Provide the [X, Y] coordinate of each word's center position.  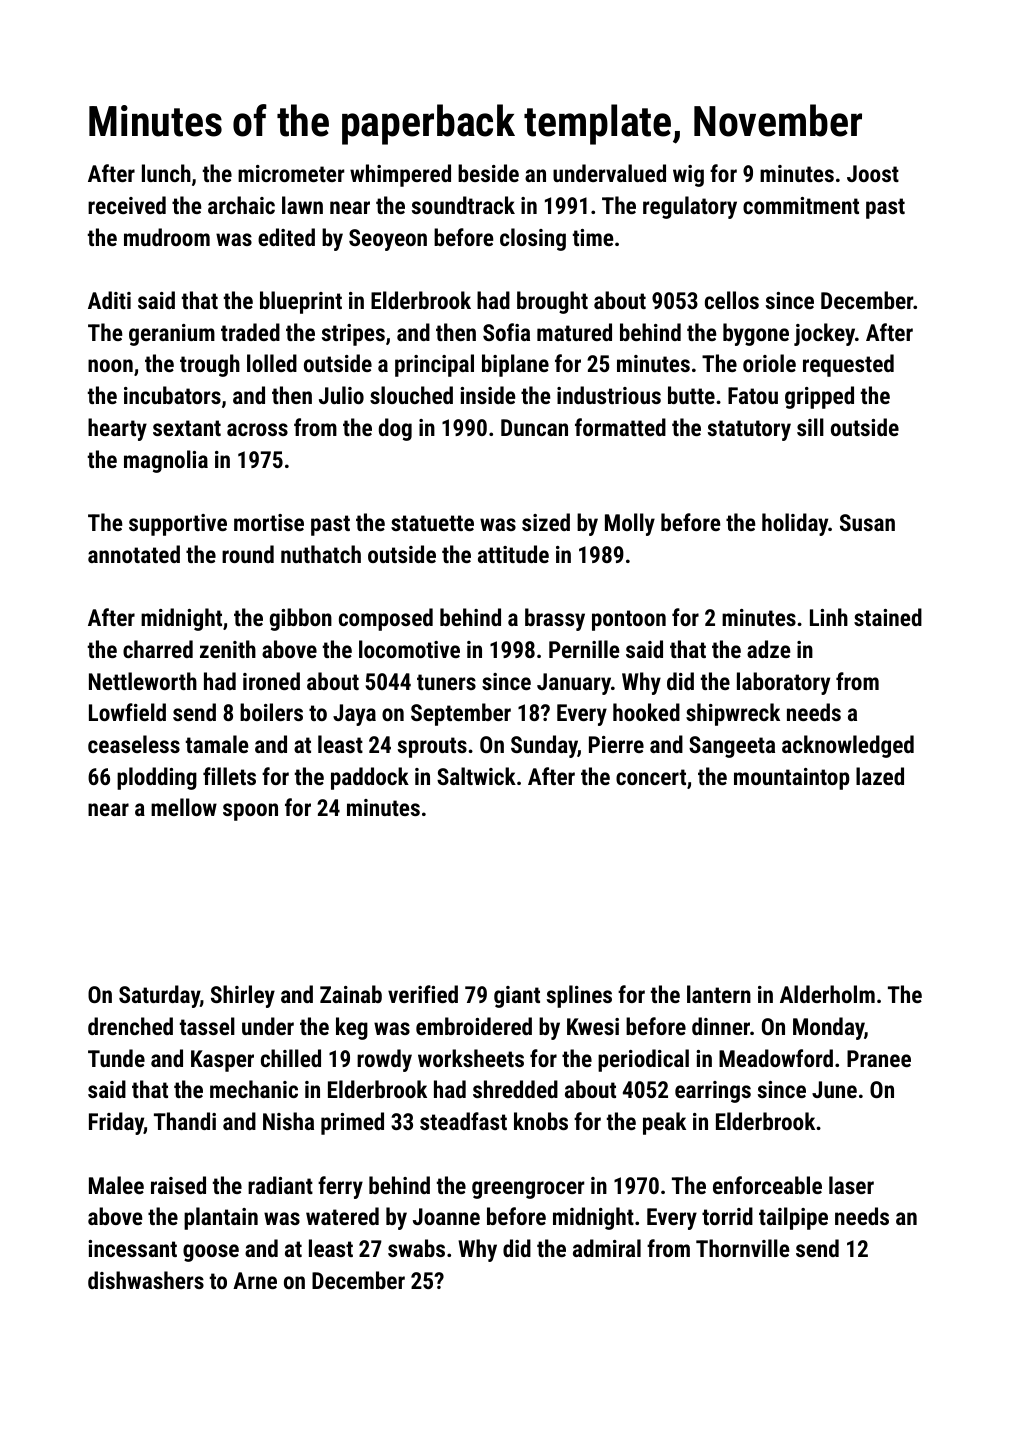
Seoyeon [388, 240]
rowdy [384, 1060]
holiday [795, 524]
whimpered [400, 175]
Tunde [116, 1058]
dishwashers [146, 1280]
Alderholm [827, 994]
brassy [555, 619]
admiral [607, 1248]
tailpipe [793, 1218]
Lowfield [127, 712]
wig [688, 176]
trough [210, 365]
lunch [166, 173]
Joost [873, 173]
